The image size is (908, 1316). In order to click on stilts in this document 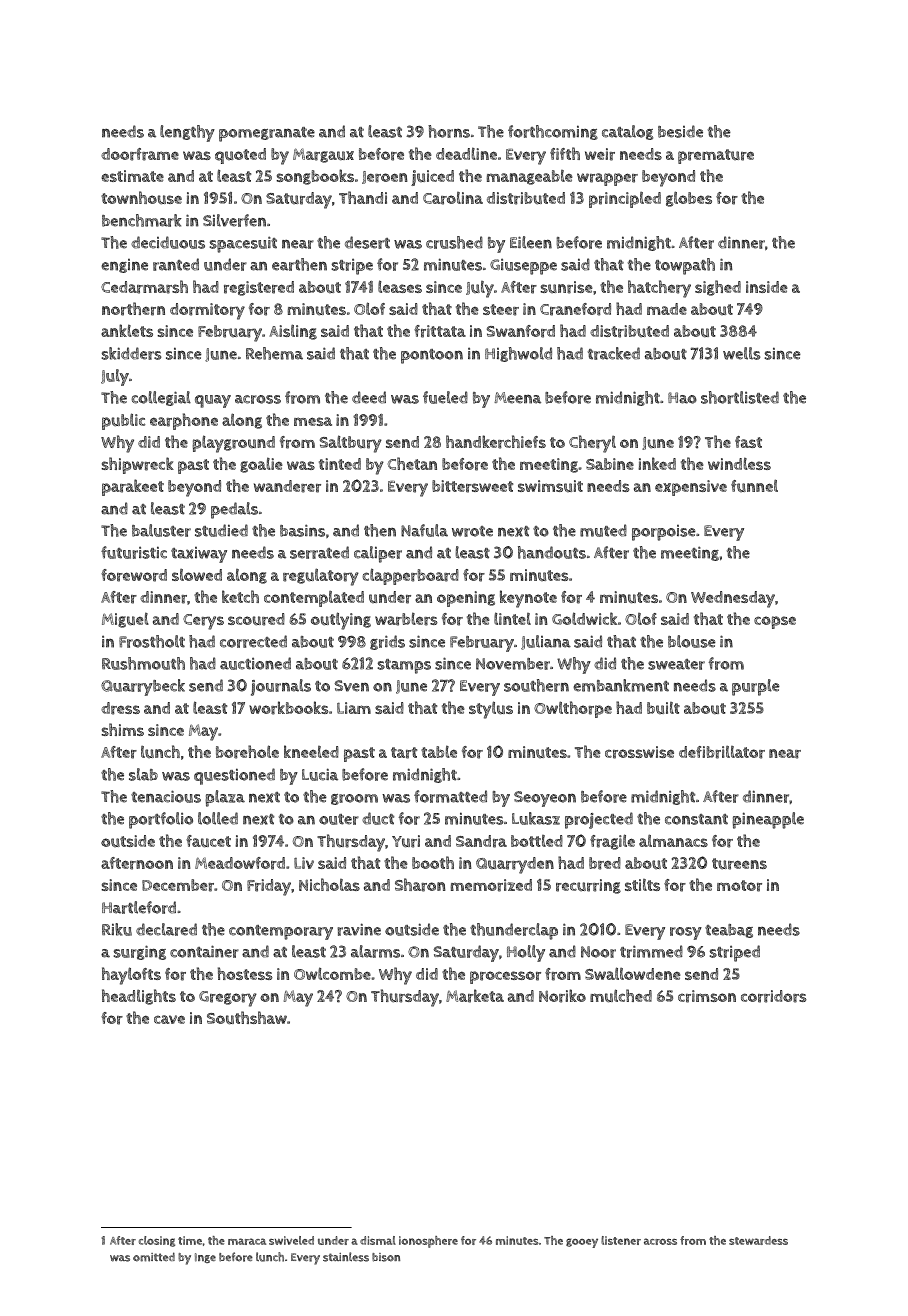, I will do `click(642, 885)`.
